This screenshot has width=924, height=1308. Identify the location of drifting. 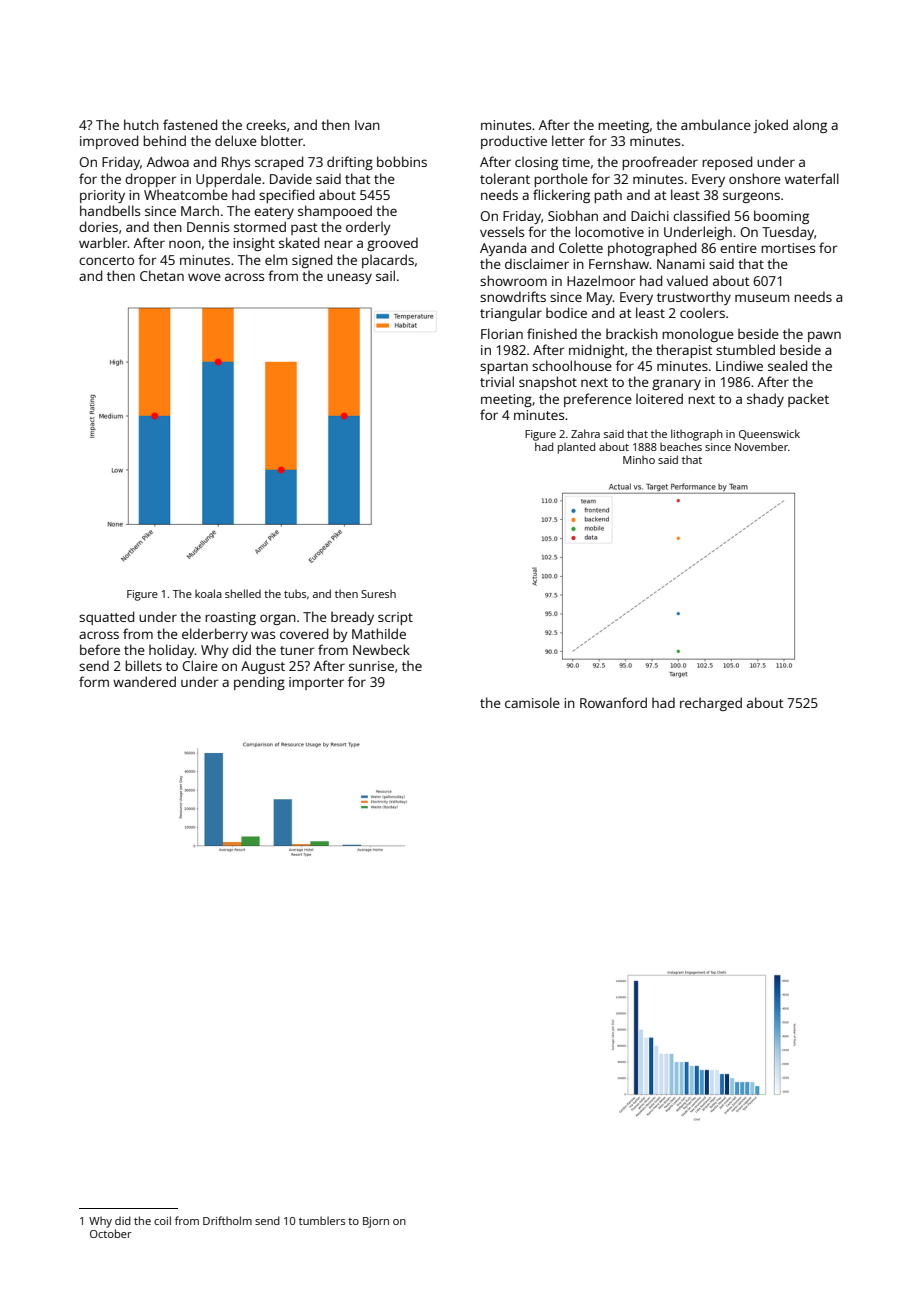
(350, 163).
